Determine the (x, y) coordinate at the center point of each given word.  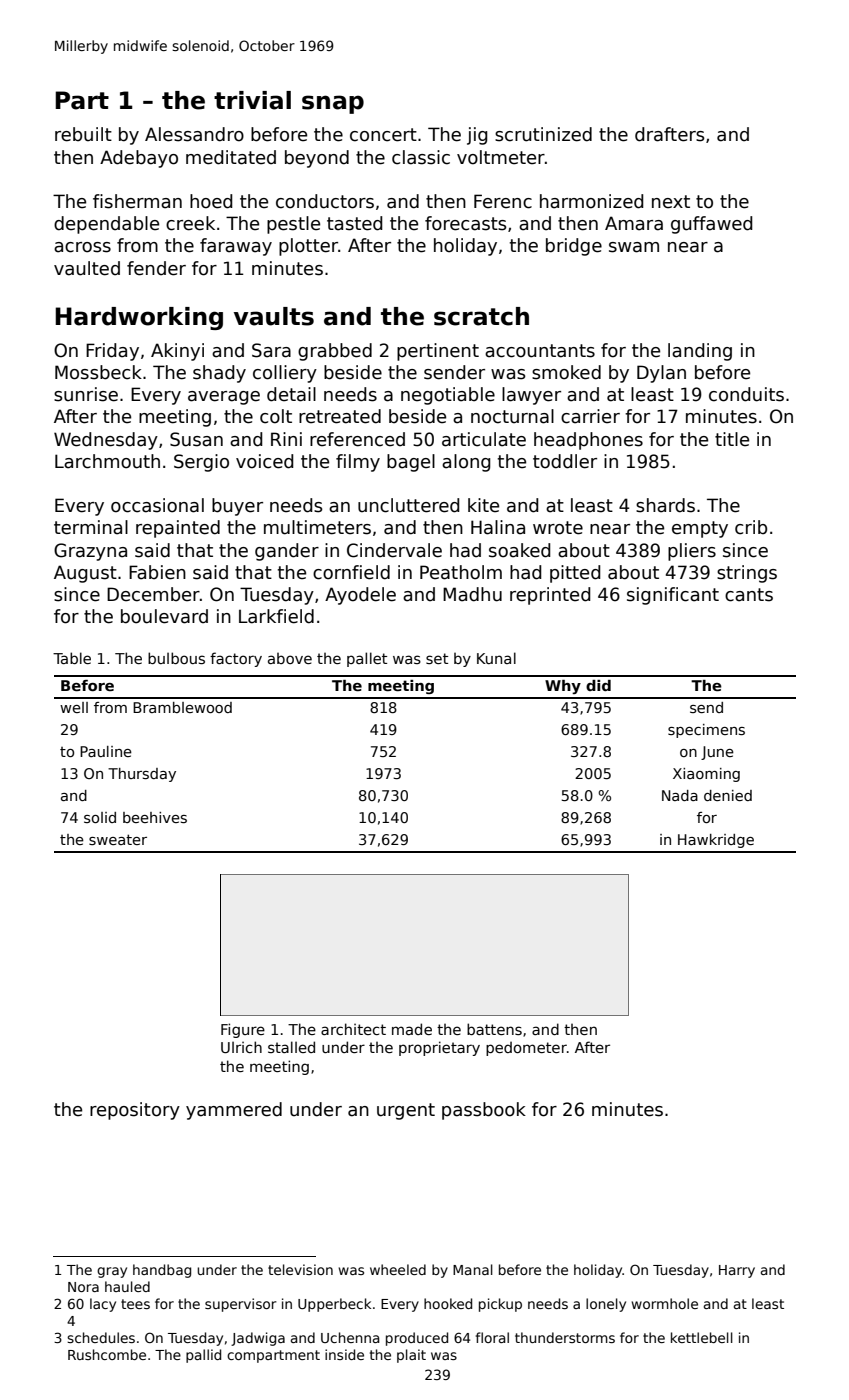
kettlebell (702, 1337)
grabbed (335, 352)
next (671, 202)
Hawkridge (716, 841)
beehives (155, 817)
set (437, 658)
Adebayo (139, 159)
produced (417, 1339)
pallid (203, 1356)
